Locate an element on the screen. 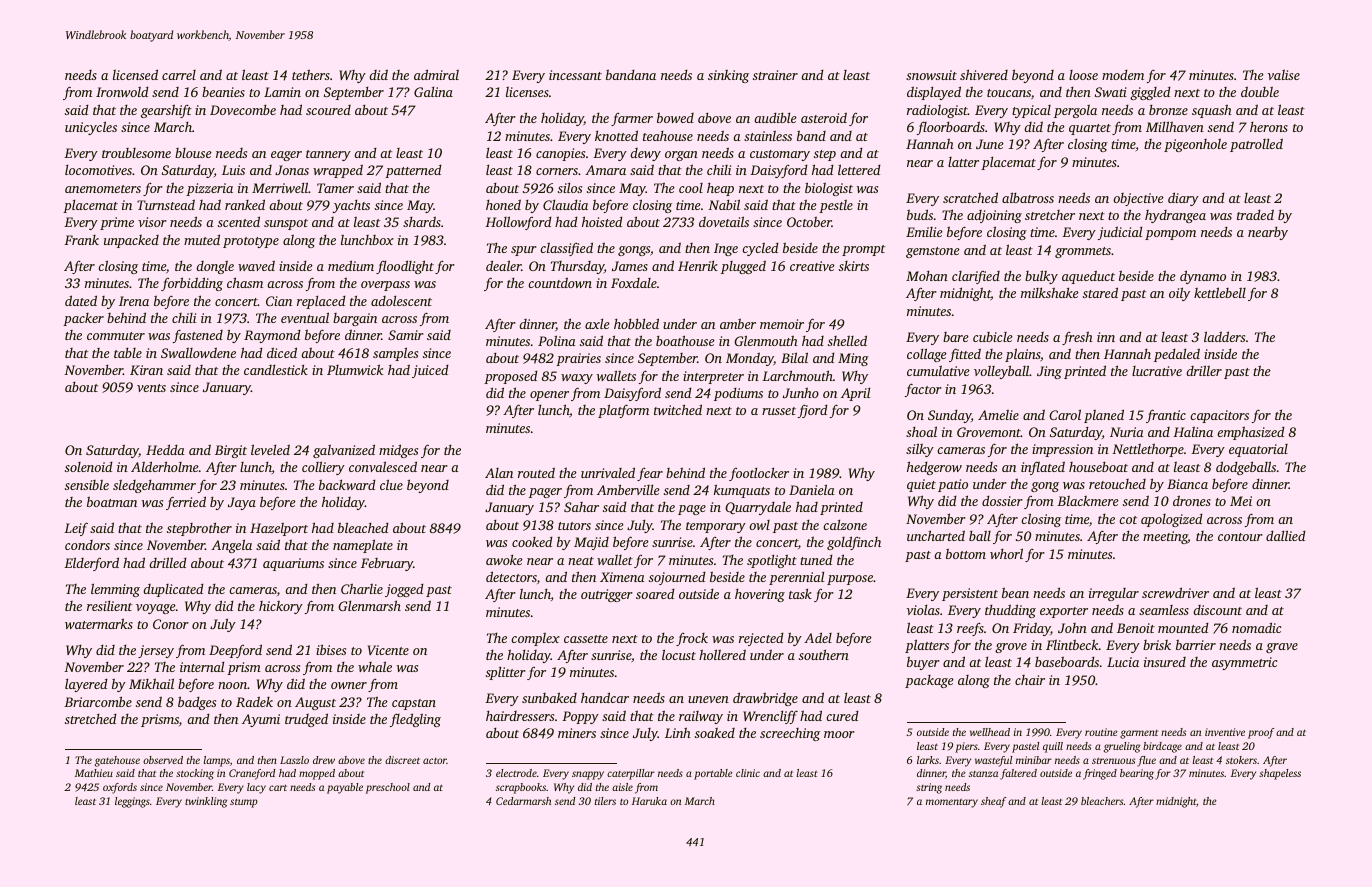  meeting is located at coordinates (1165, 537).
